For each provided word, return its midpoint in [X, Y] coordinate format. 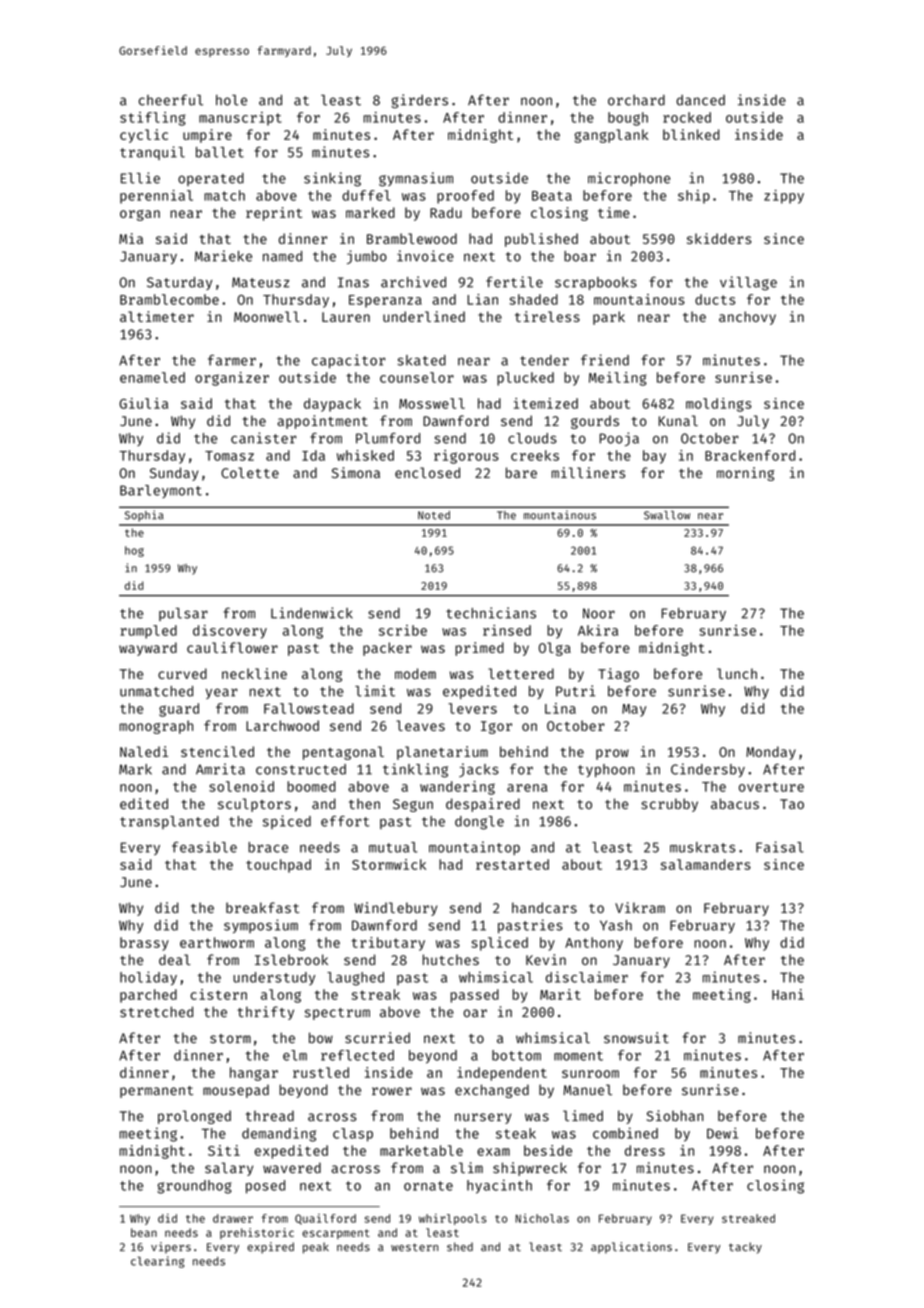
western [414, 1247]
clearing [157, 1262]
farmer [232, 360]
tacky [745, 1248]
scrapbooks [596, 283]
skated [421, 360]
